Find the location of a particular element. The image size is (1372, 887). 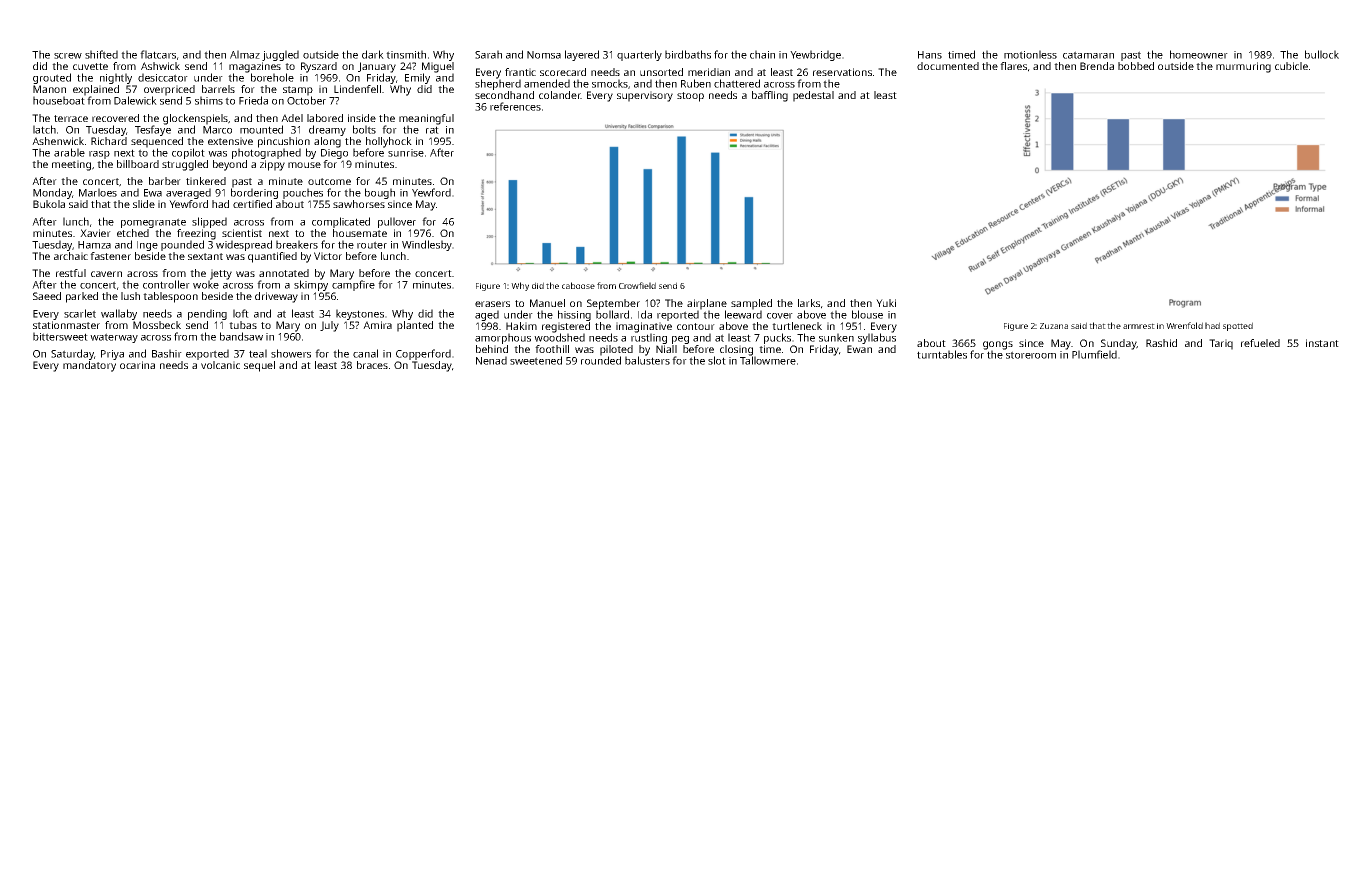

Ryszard is located at coordinates (319, 67).
